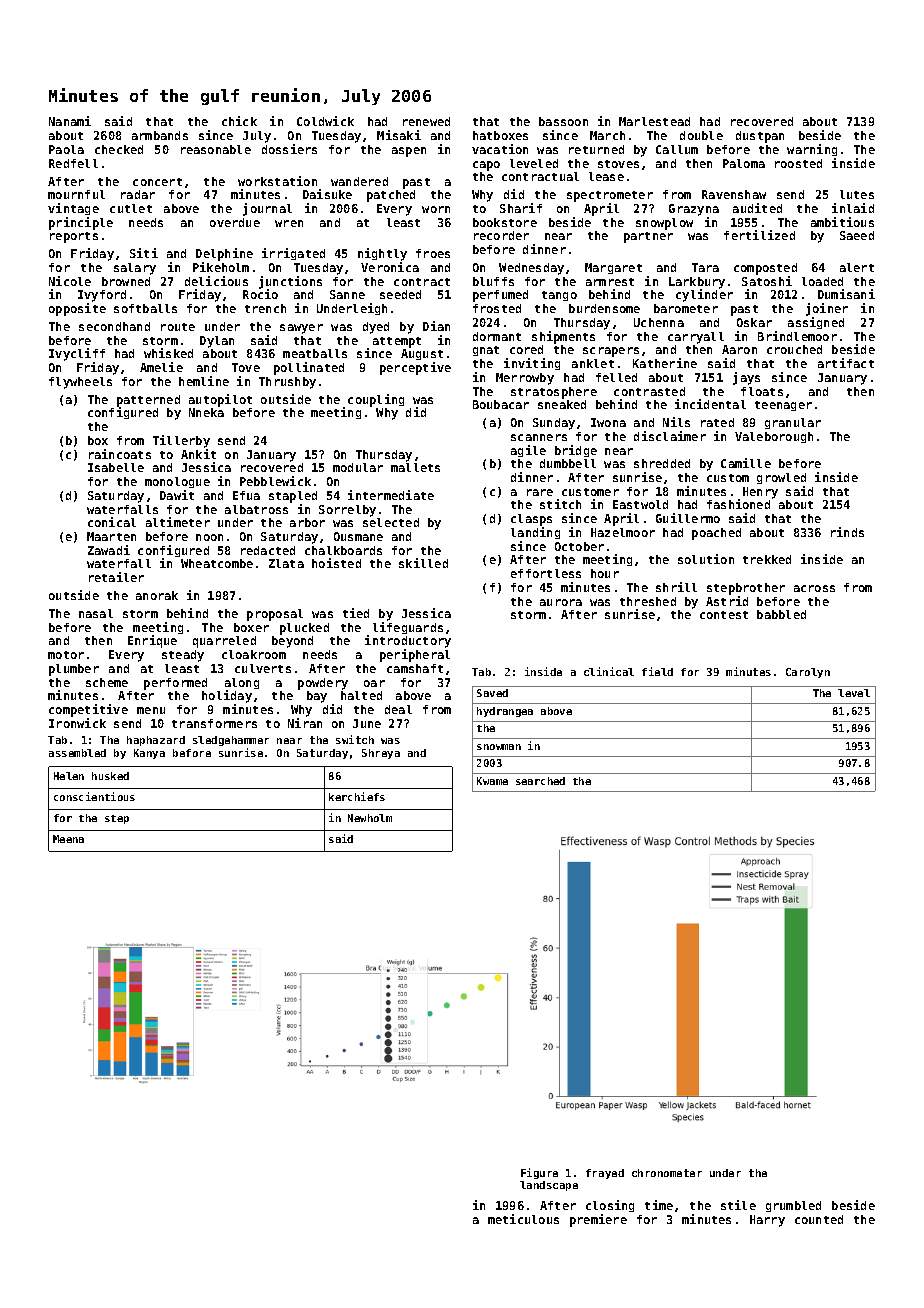  I want to click on renewed, so click(426, 121).
